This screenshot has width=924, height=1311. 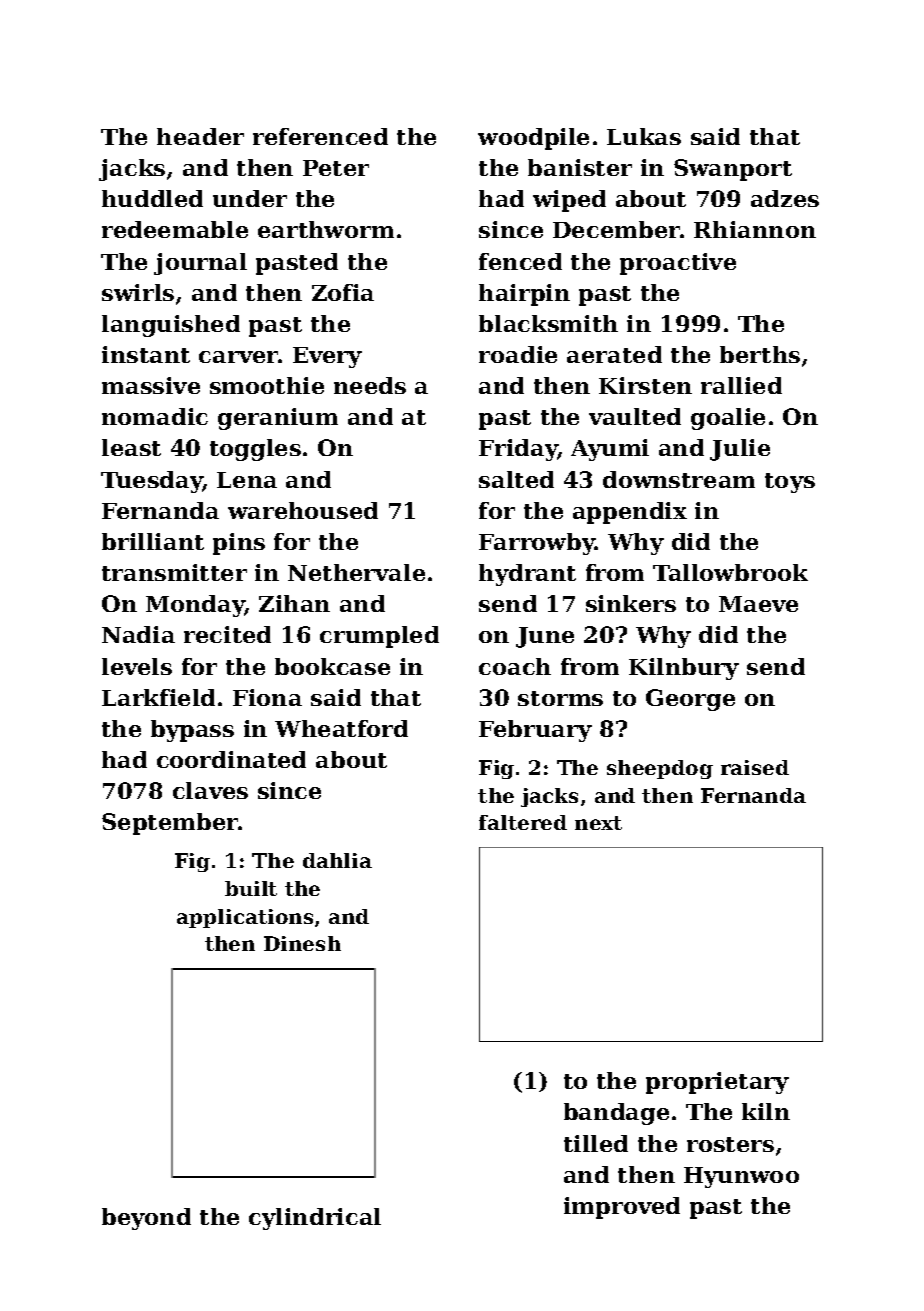 What do you see at coordinates (518, 450) in the screenshot?
I see `Friday` at bounding box center [518, 450].
